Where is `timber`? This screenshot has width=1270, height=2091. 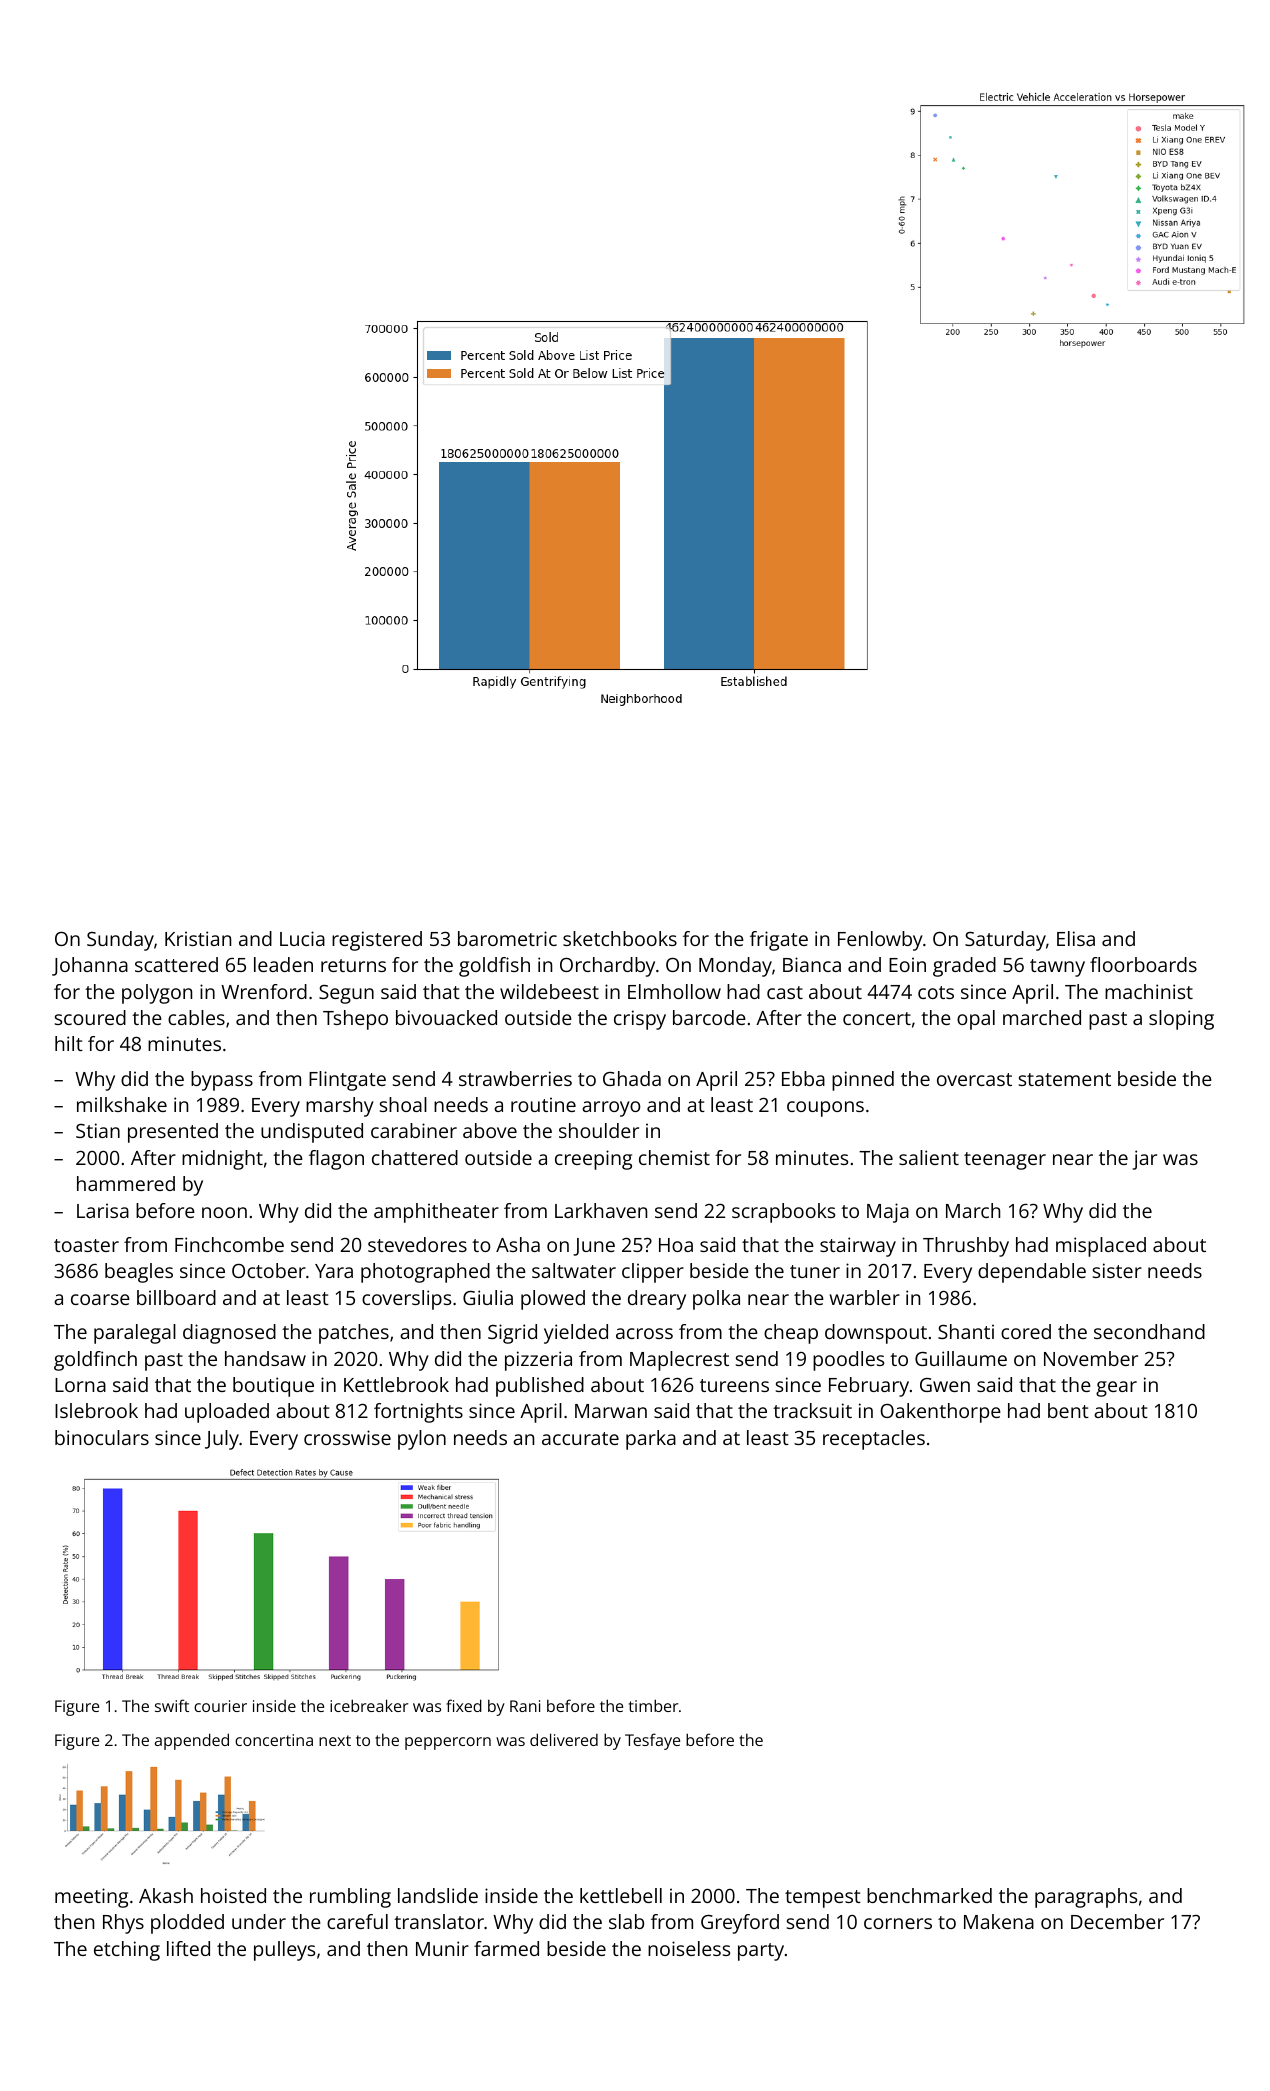 timber is located at coordinates (653, 1705).
